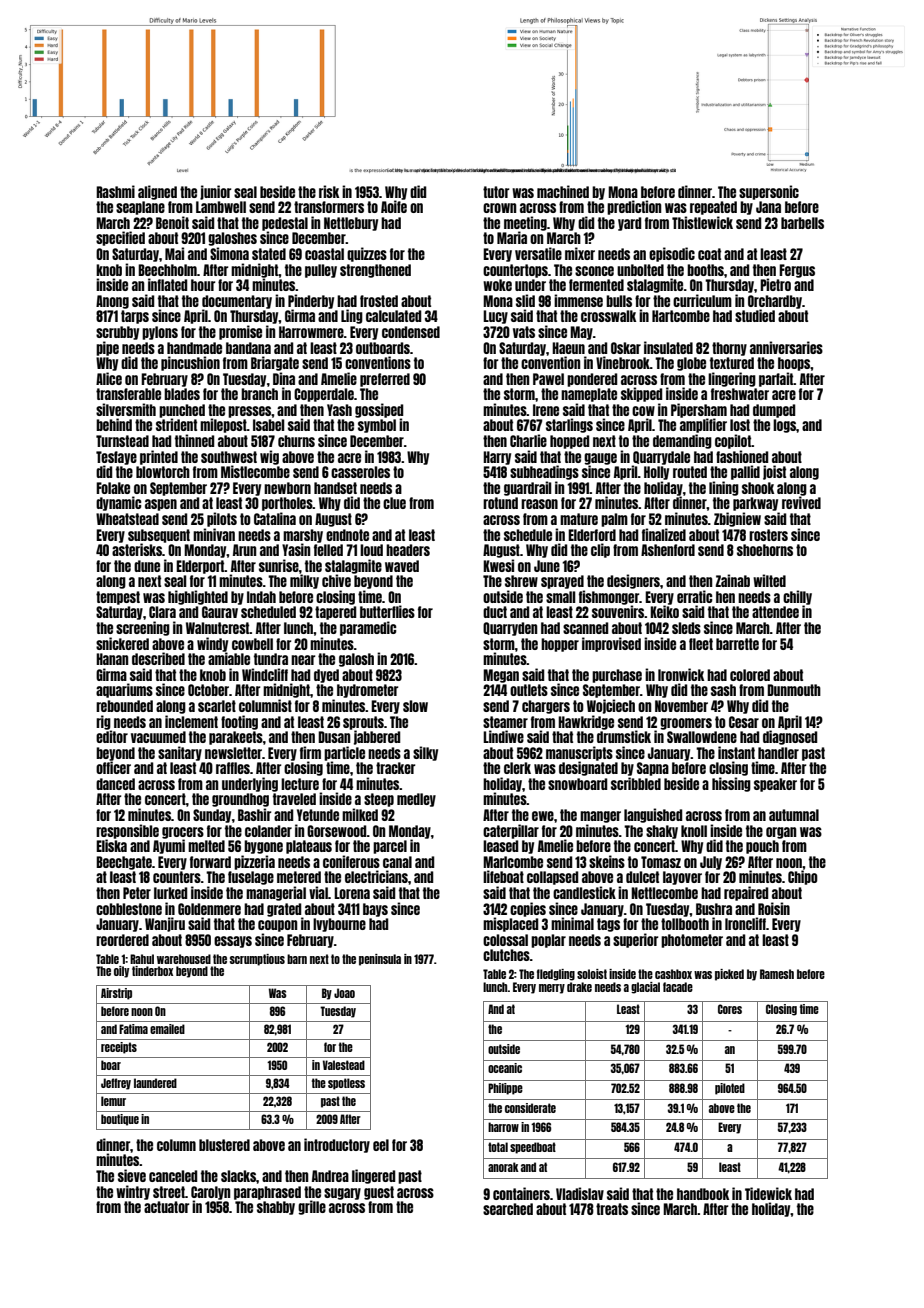 This screenshot has width=924, height=1308. I want to click on versatile, so click(538, 253).
